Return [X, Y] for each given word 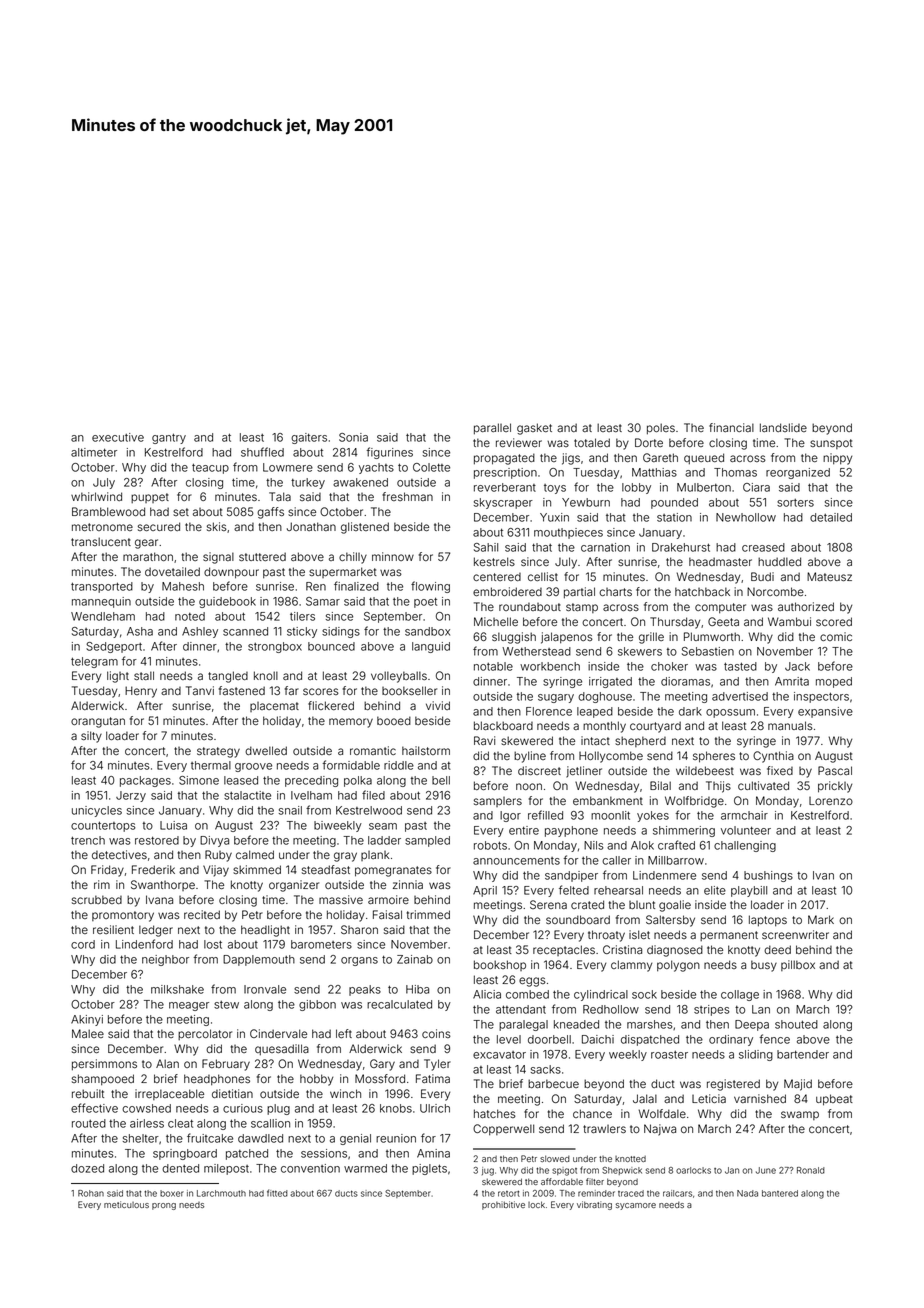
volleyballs [399, 677]
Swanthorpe [163, 885]
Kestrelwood [369, 810]
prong [164, 1206]
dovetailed [172, 571]
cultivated [763, 785]
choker [669, 666]
